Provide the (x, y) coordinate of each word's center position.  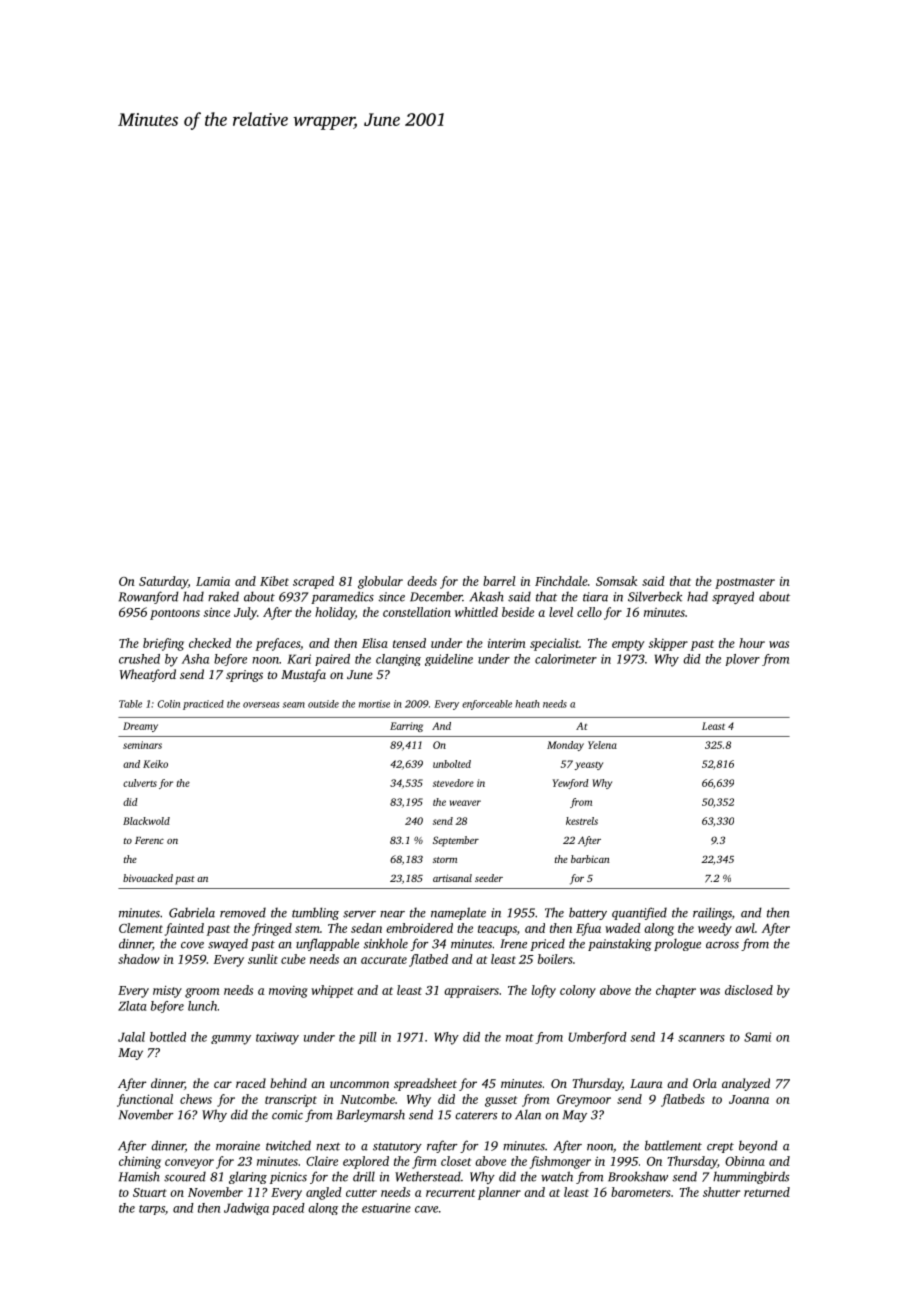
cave (426, 1209)
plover (743, 660)
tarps (152, 1210)
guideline (449, 660)
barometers (641, 1192)
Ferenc (149, 840)
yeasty (589, 766)
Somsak (616, 581)
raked (223, 596)
